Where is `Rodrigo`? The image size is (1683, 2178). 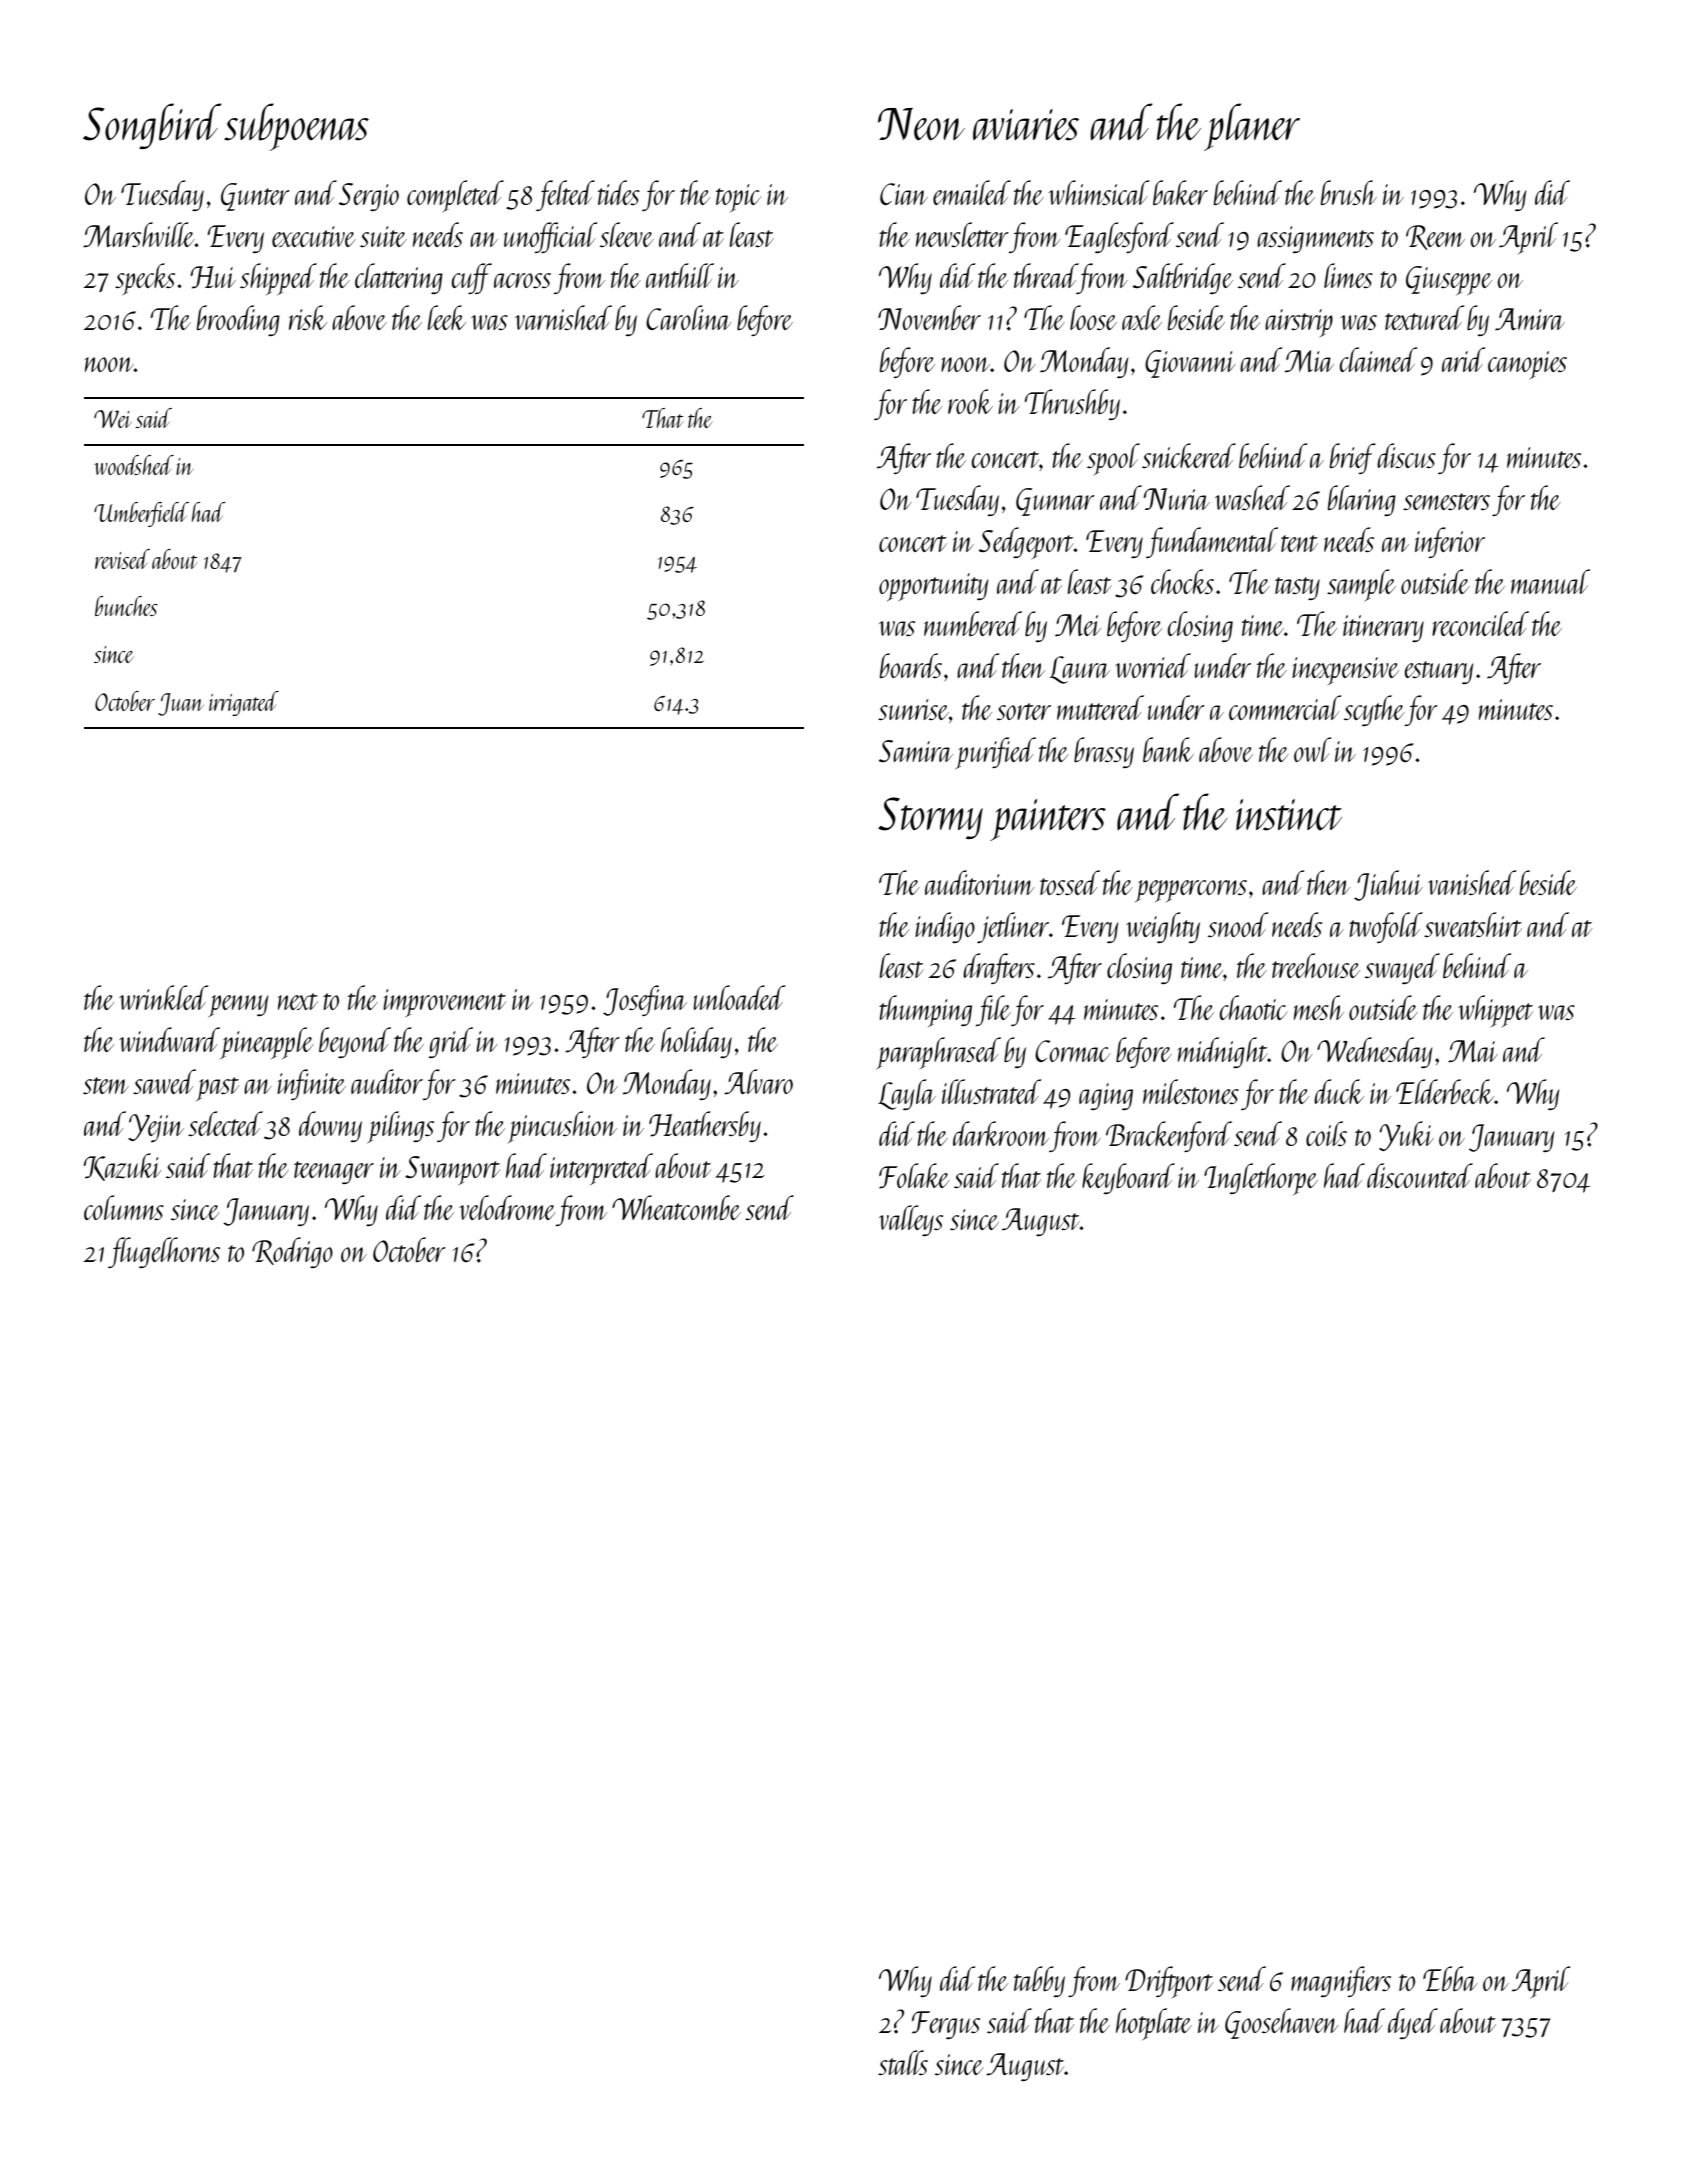
Rodrigo is located at coordinates (292, 1252).
